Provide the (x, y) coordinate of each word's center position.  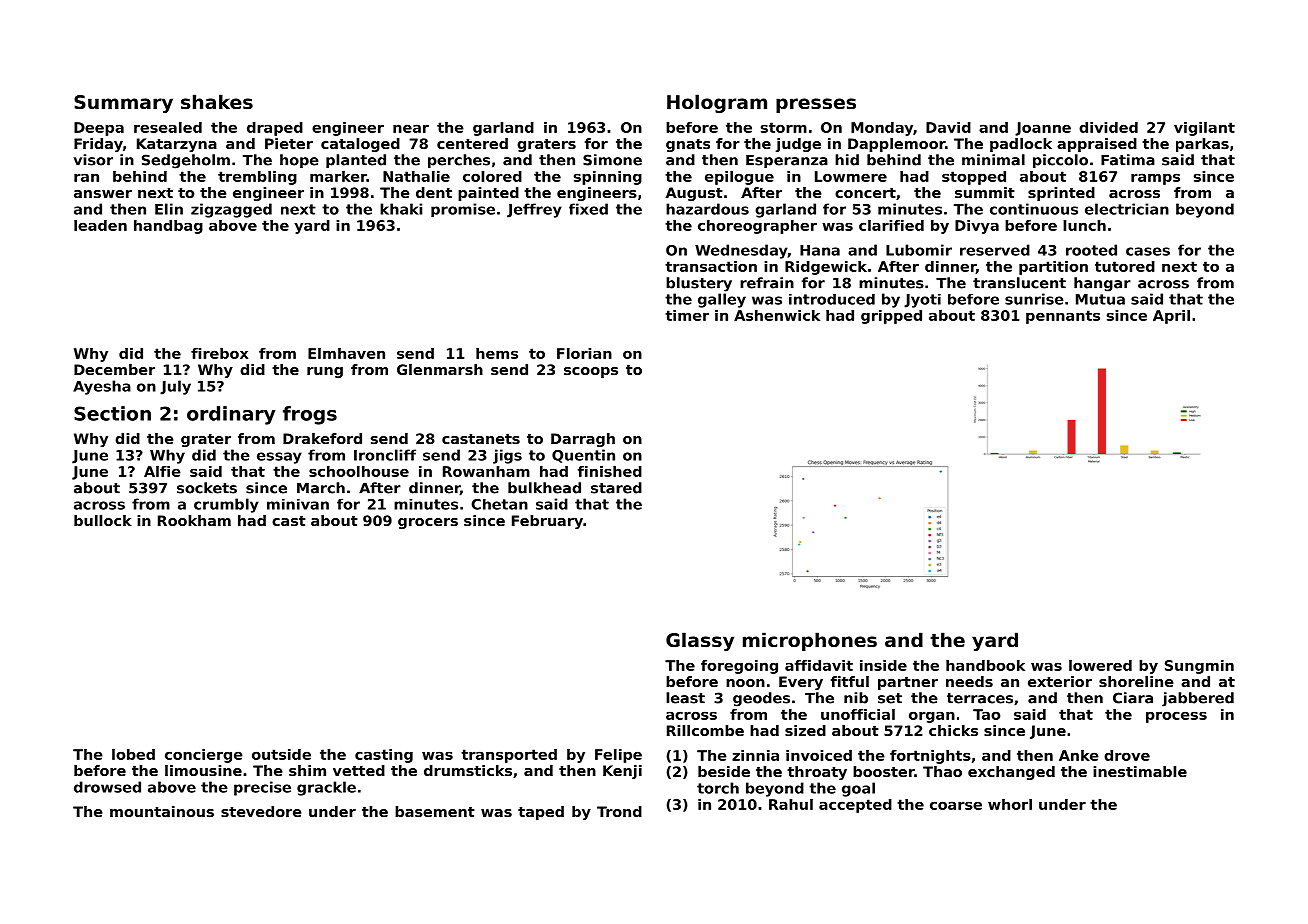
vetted (359, 770)
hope (299, 161)
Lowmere (851, 176)
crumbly (226, 505)
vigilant (1204, 129)
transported (509, 756)
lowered (1100, 665)
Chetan (499, 504)
